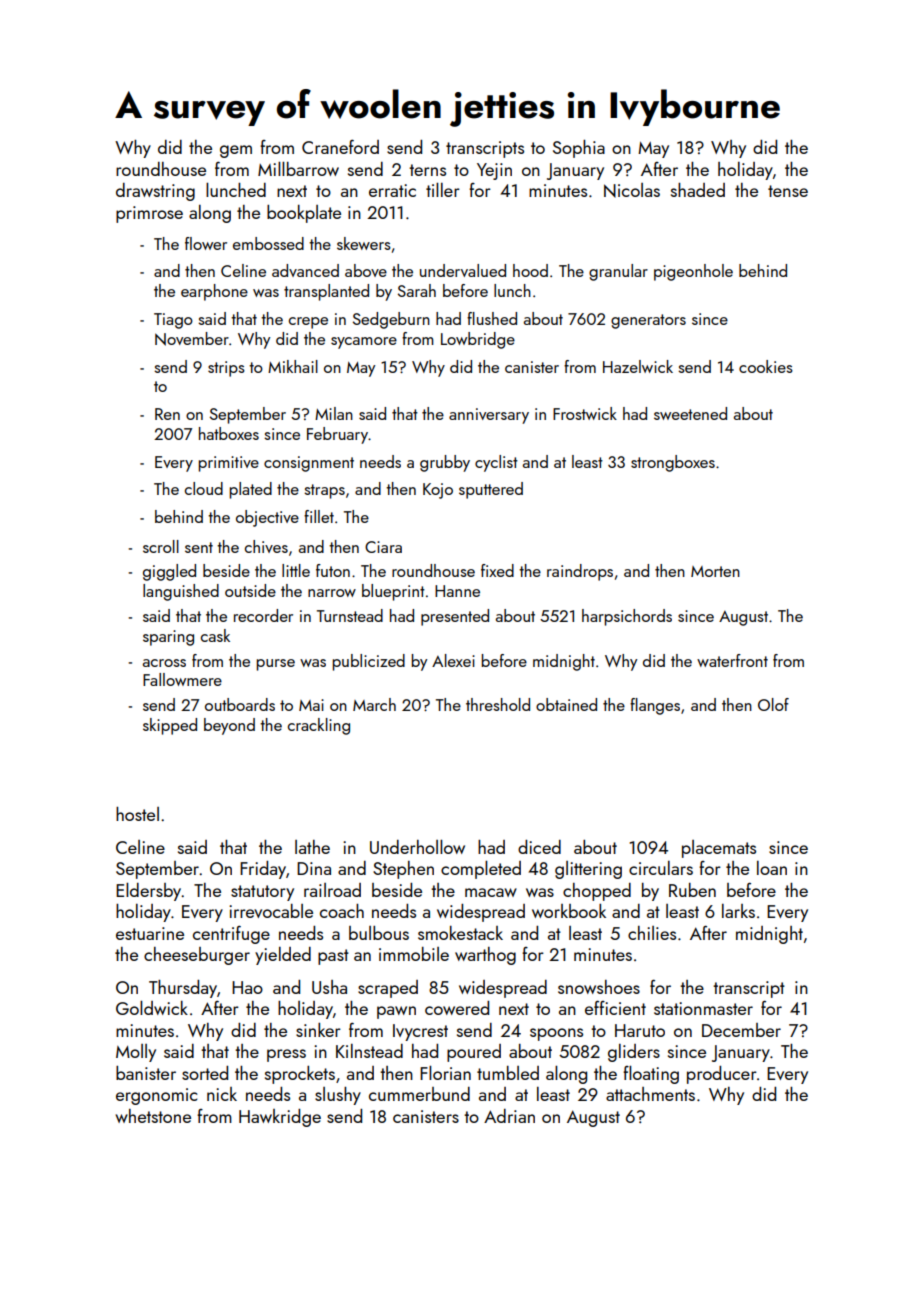  I want to click on sorted, so click(205, 1073).
